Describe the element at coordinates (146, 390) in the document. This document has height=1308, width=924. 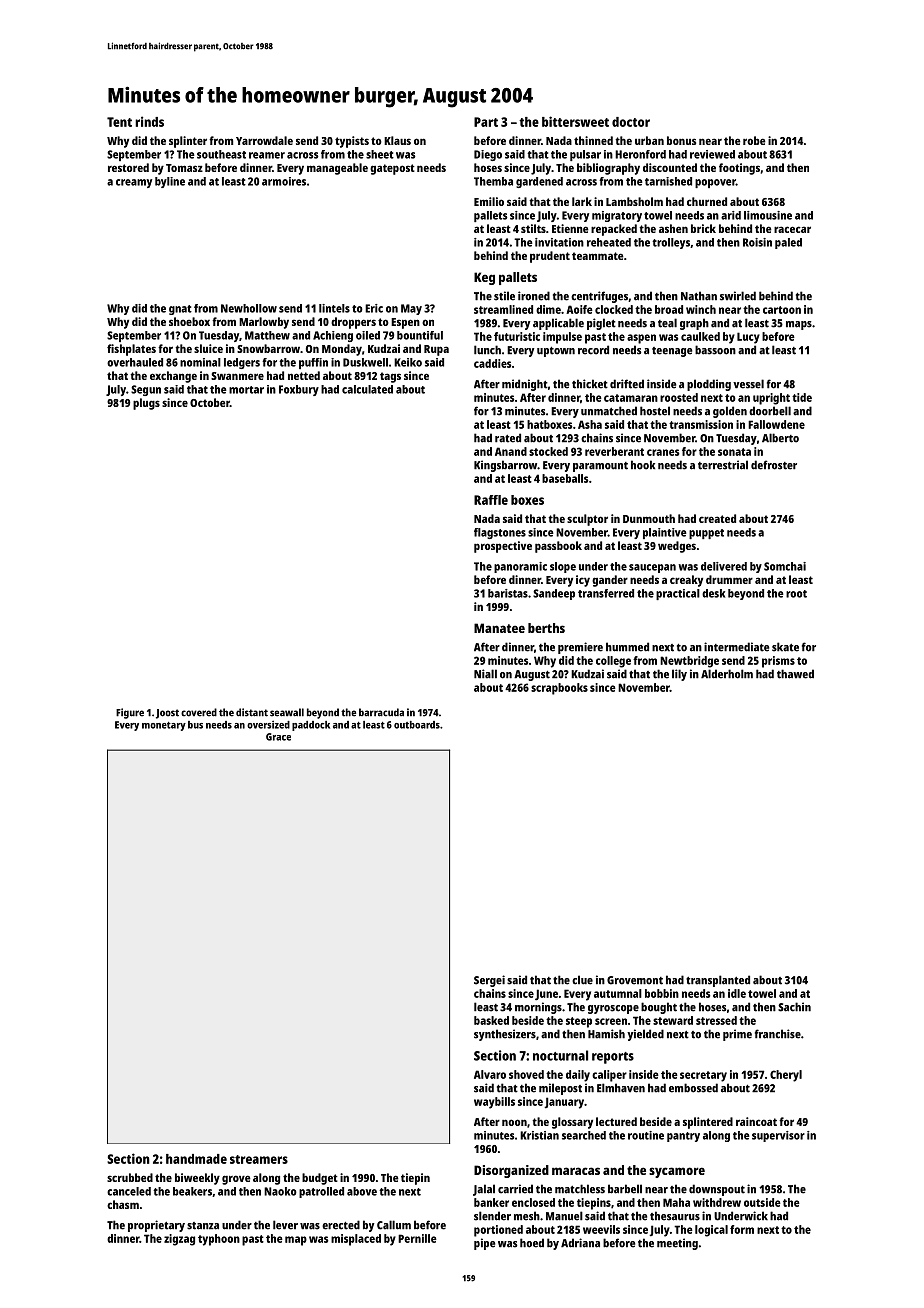
I see `Segun` at that location.
